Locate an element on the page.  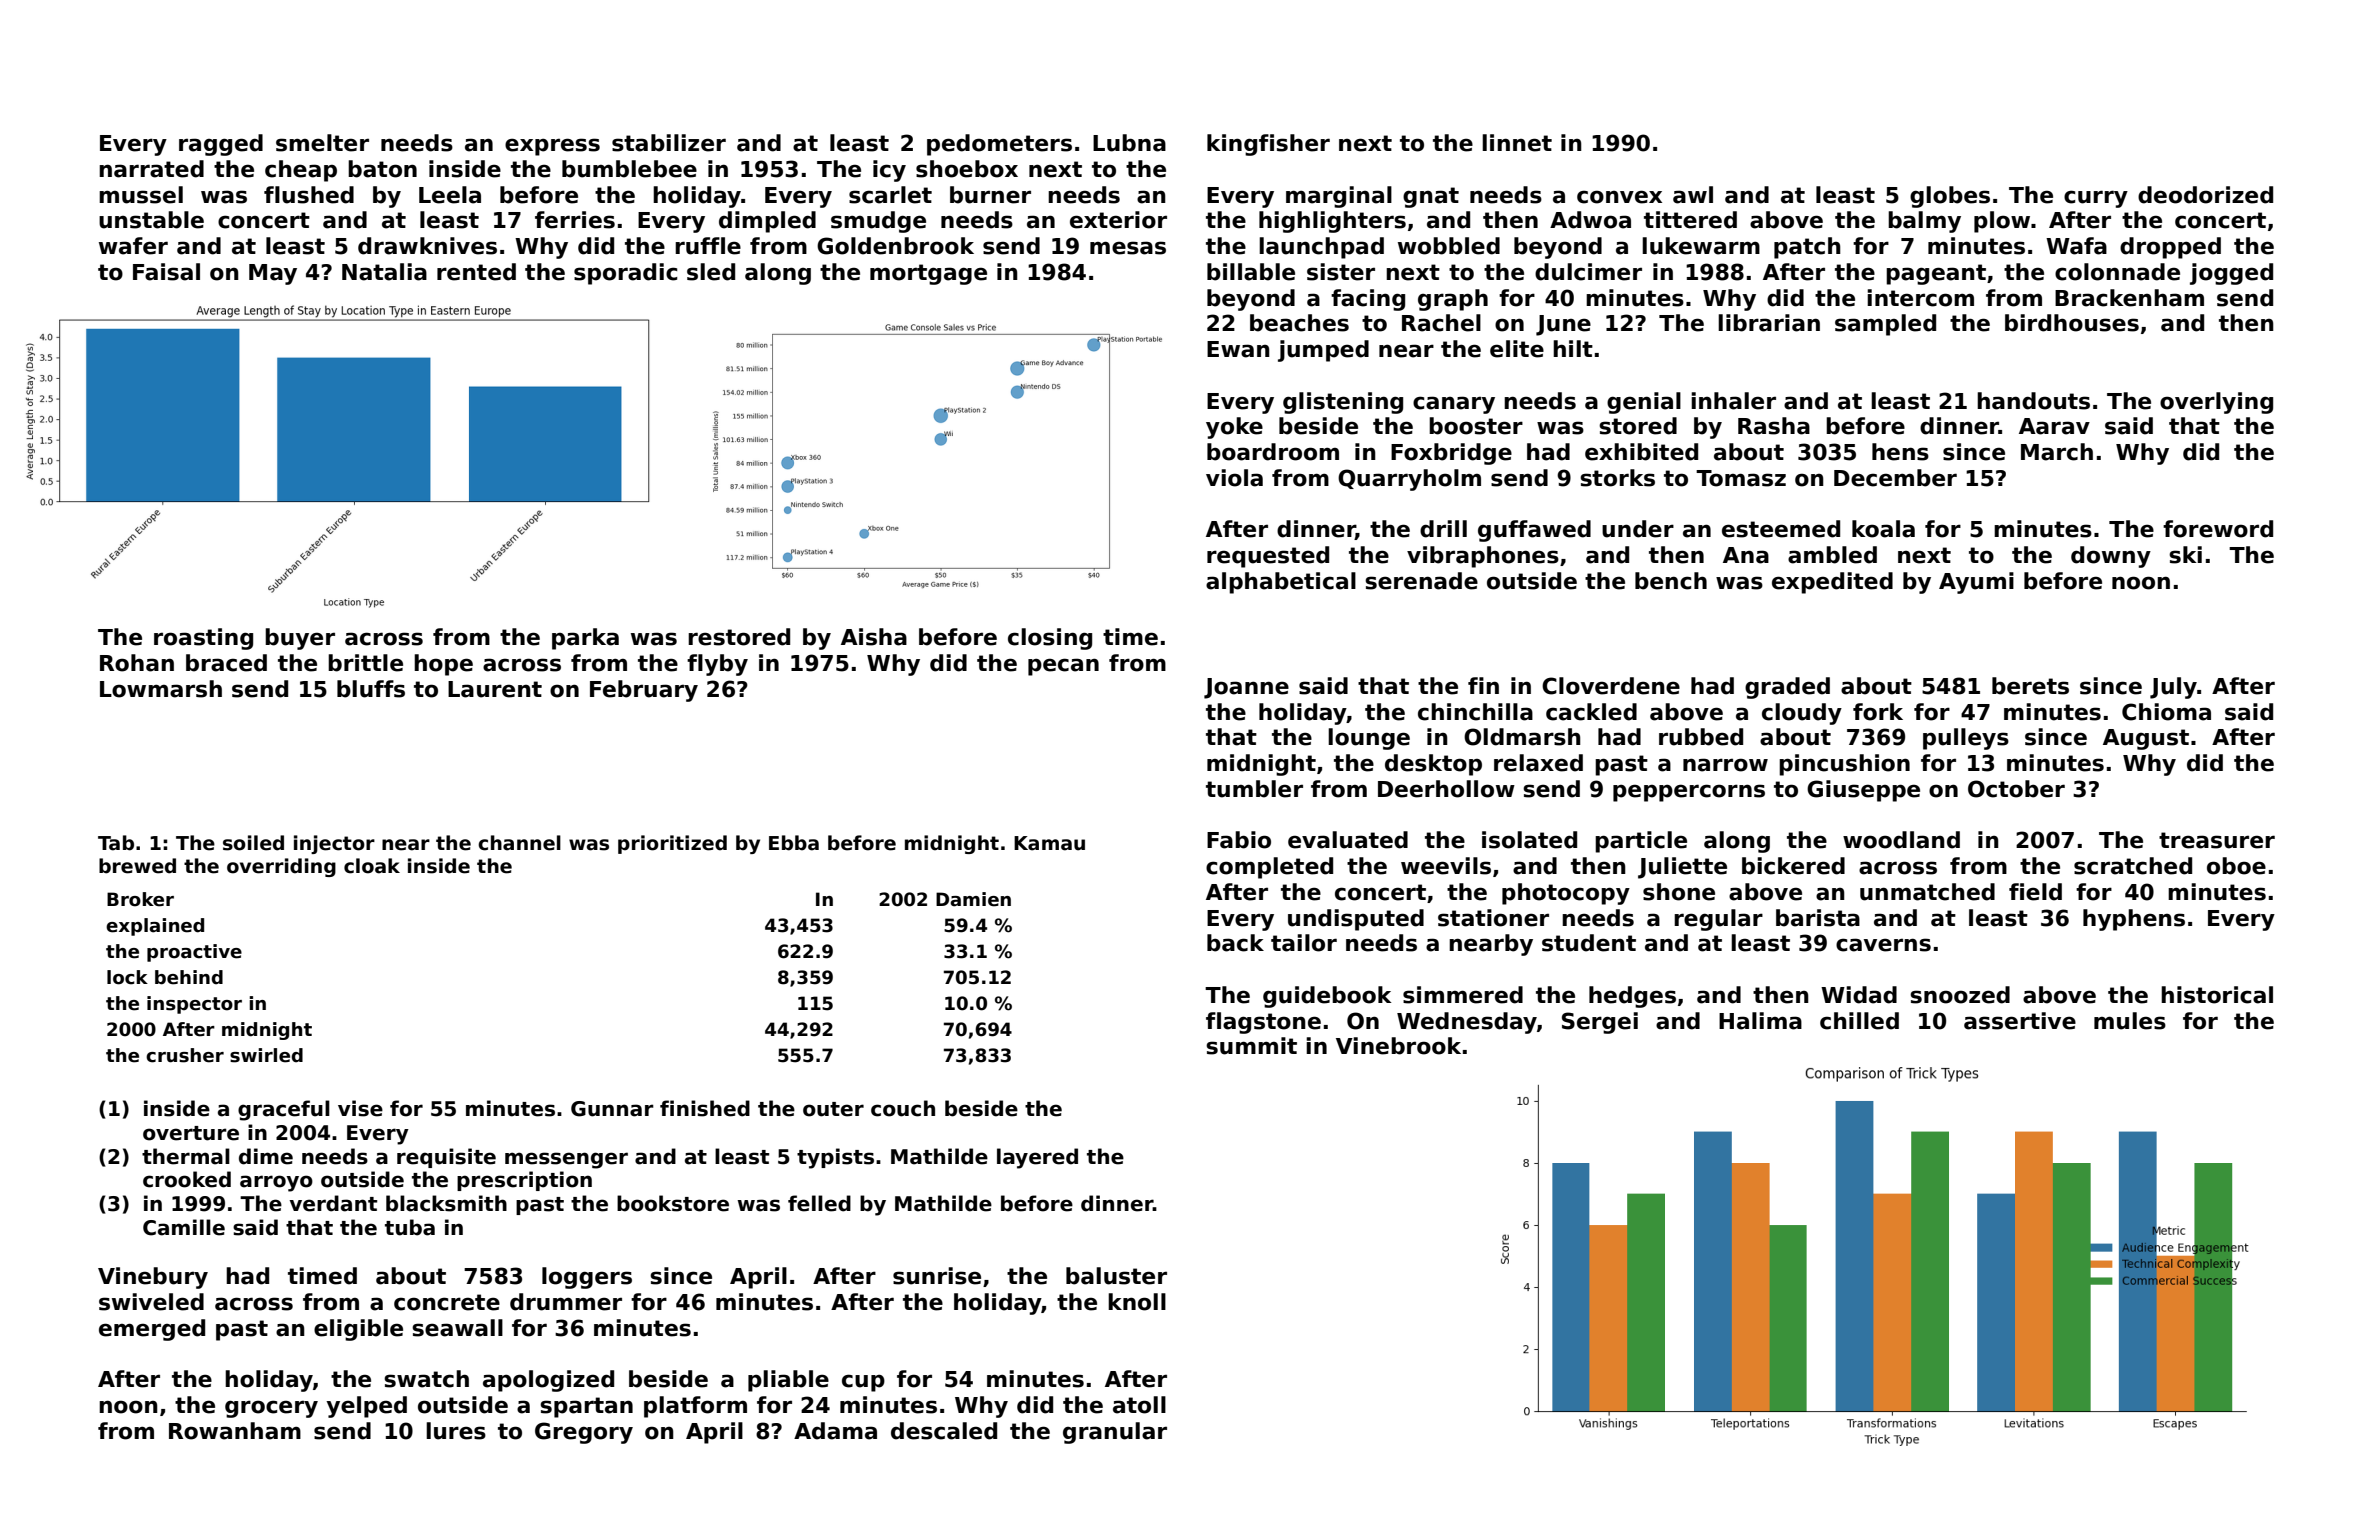
atoll is located at coordinates (1139, 1405).
